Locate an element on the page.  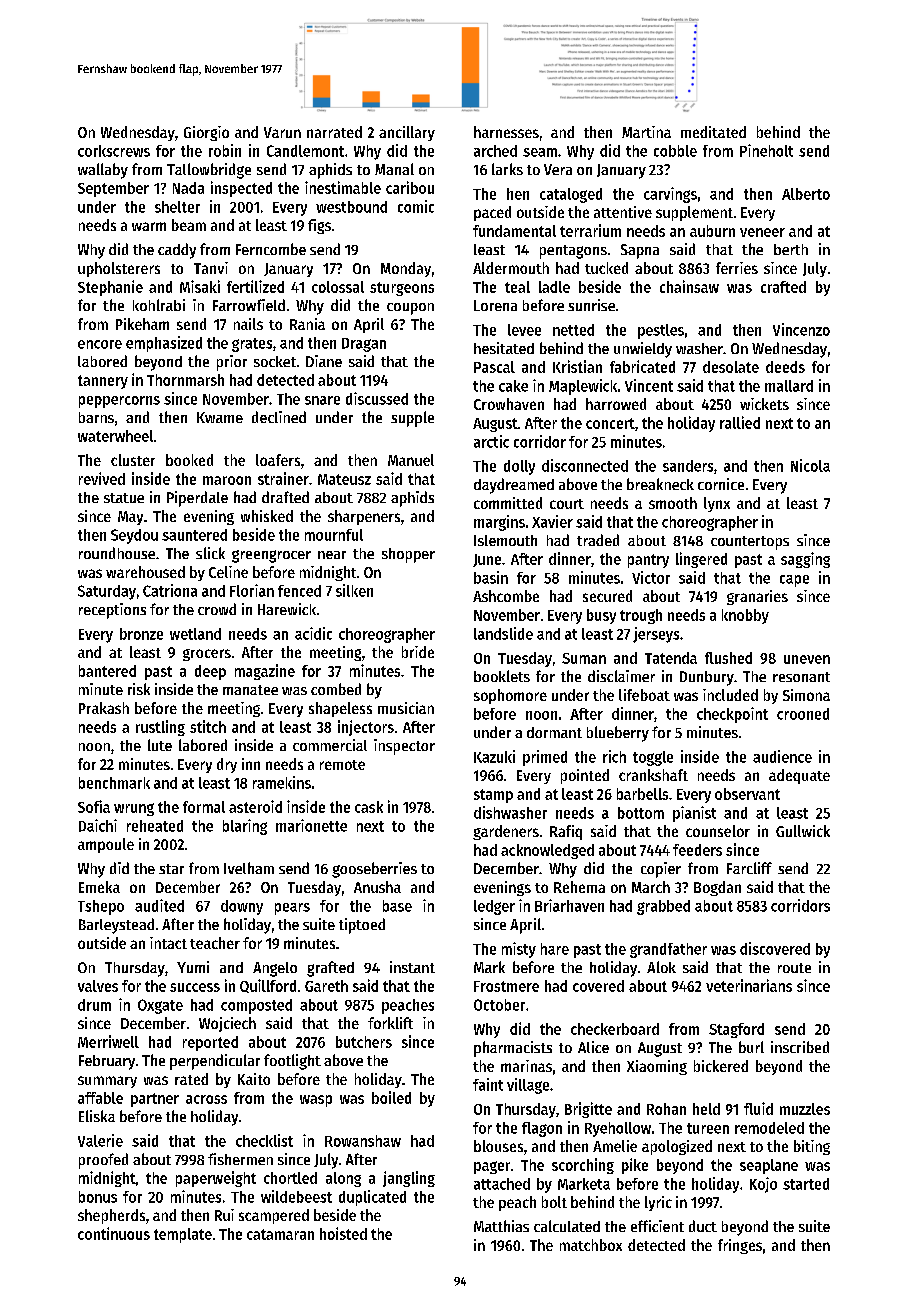
boiled is located at coordinates (391, 1097).
